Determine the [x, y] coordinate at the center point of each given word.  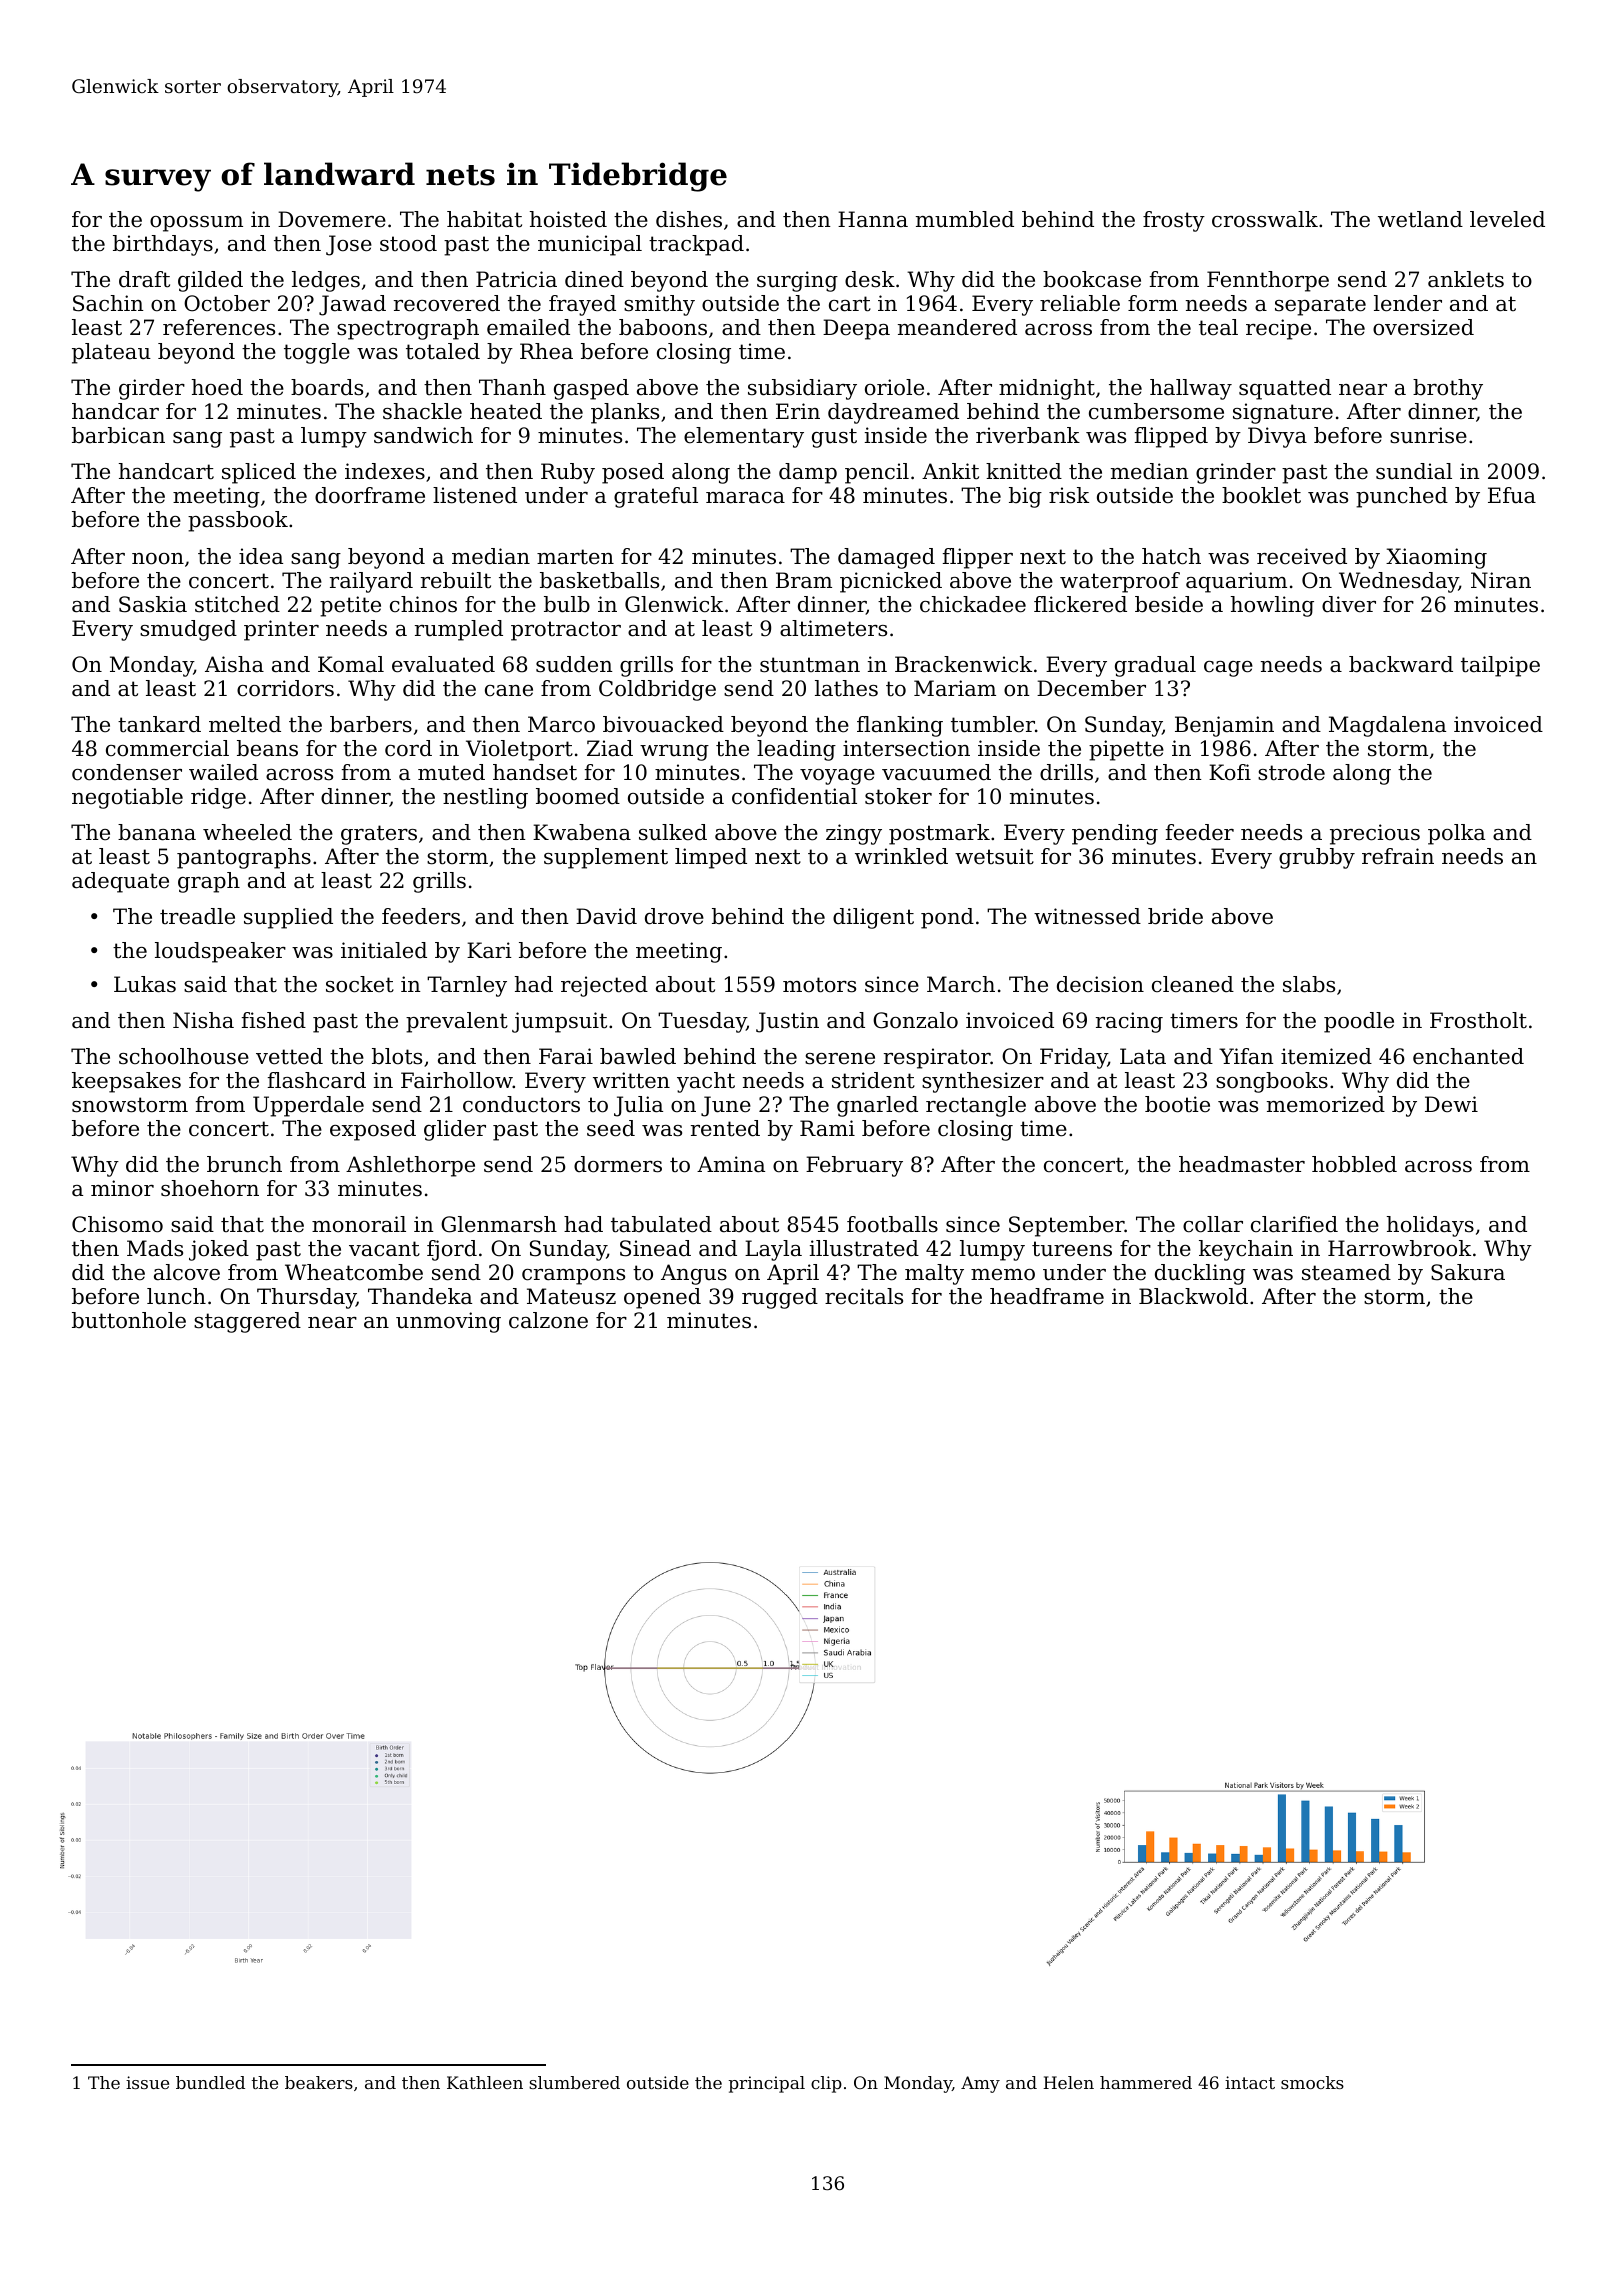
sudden [574, 664]
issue [147, 2082]
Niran [1501, 580]
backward [1401, 664]
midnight [1047, 389]
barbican [118, 435]
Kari [489, 950]
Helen [1068, 2082]
